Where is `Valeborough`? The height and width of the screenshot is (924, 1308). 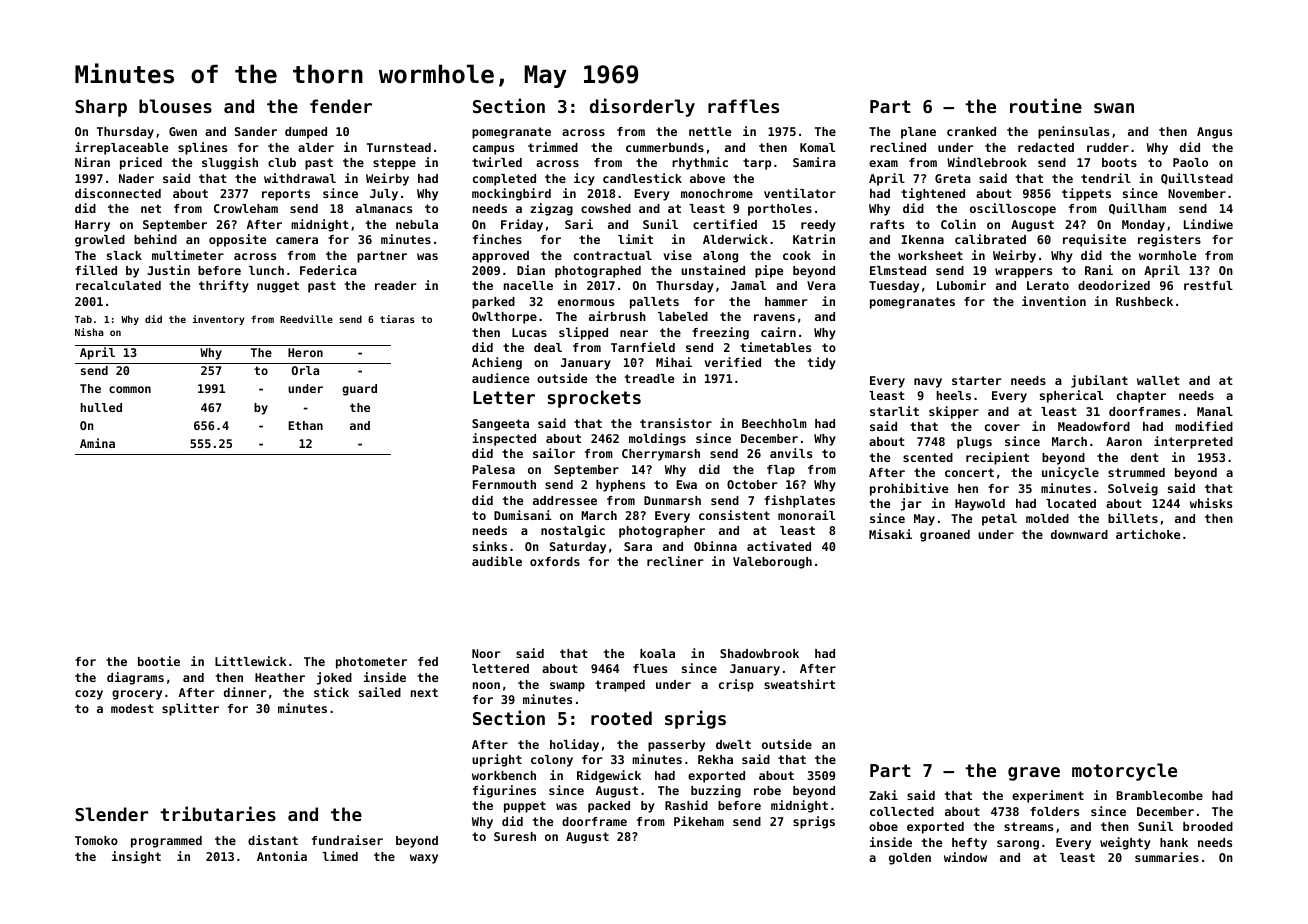
Valeborough is located at coordinates (772, 563).
